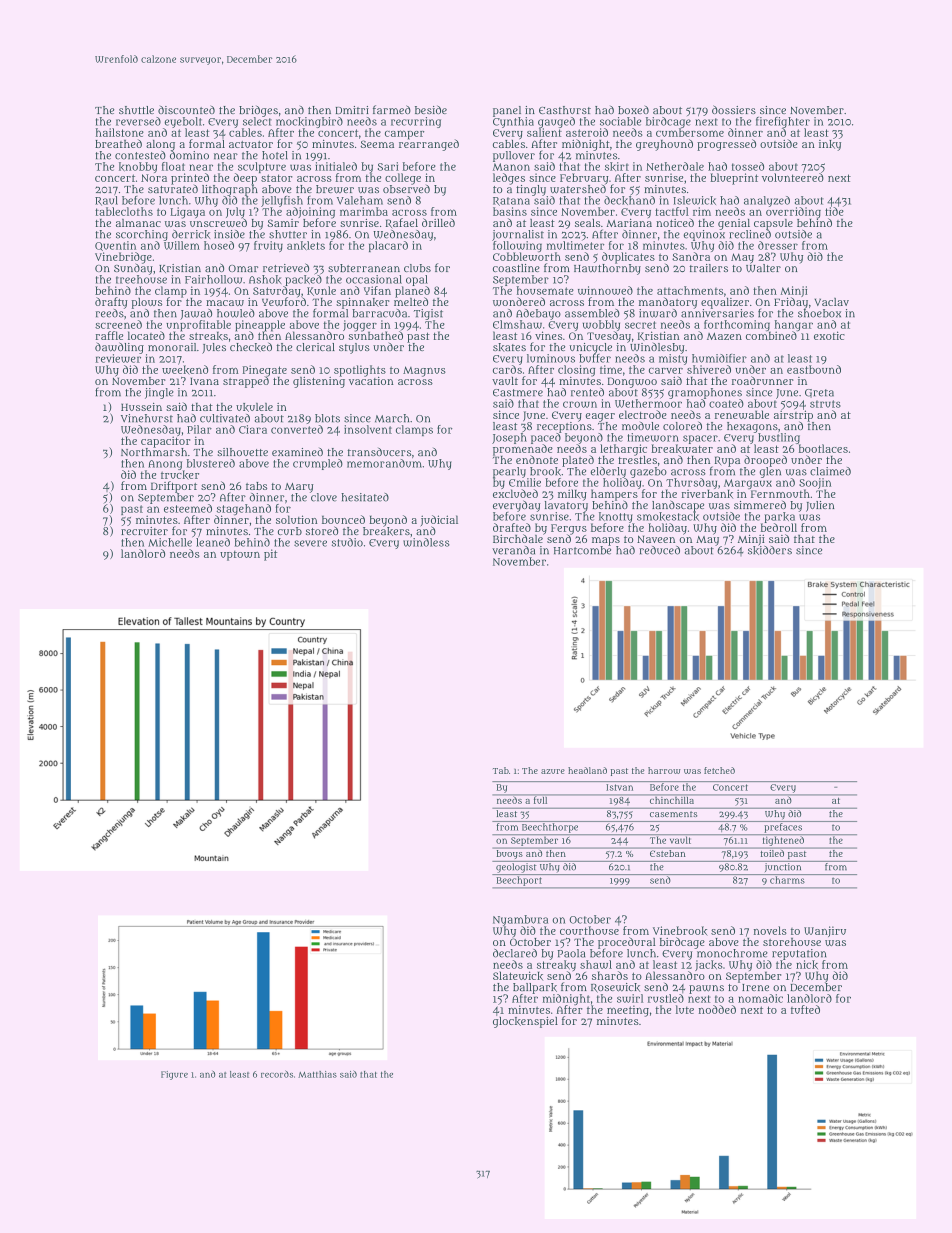 This screenshot has height=1233, width=952. Describe the element at coordinates (734, 224) in the screenshot. I see `genial` at that location.
